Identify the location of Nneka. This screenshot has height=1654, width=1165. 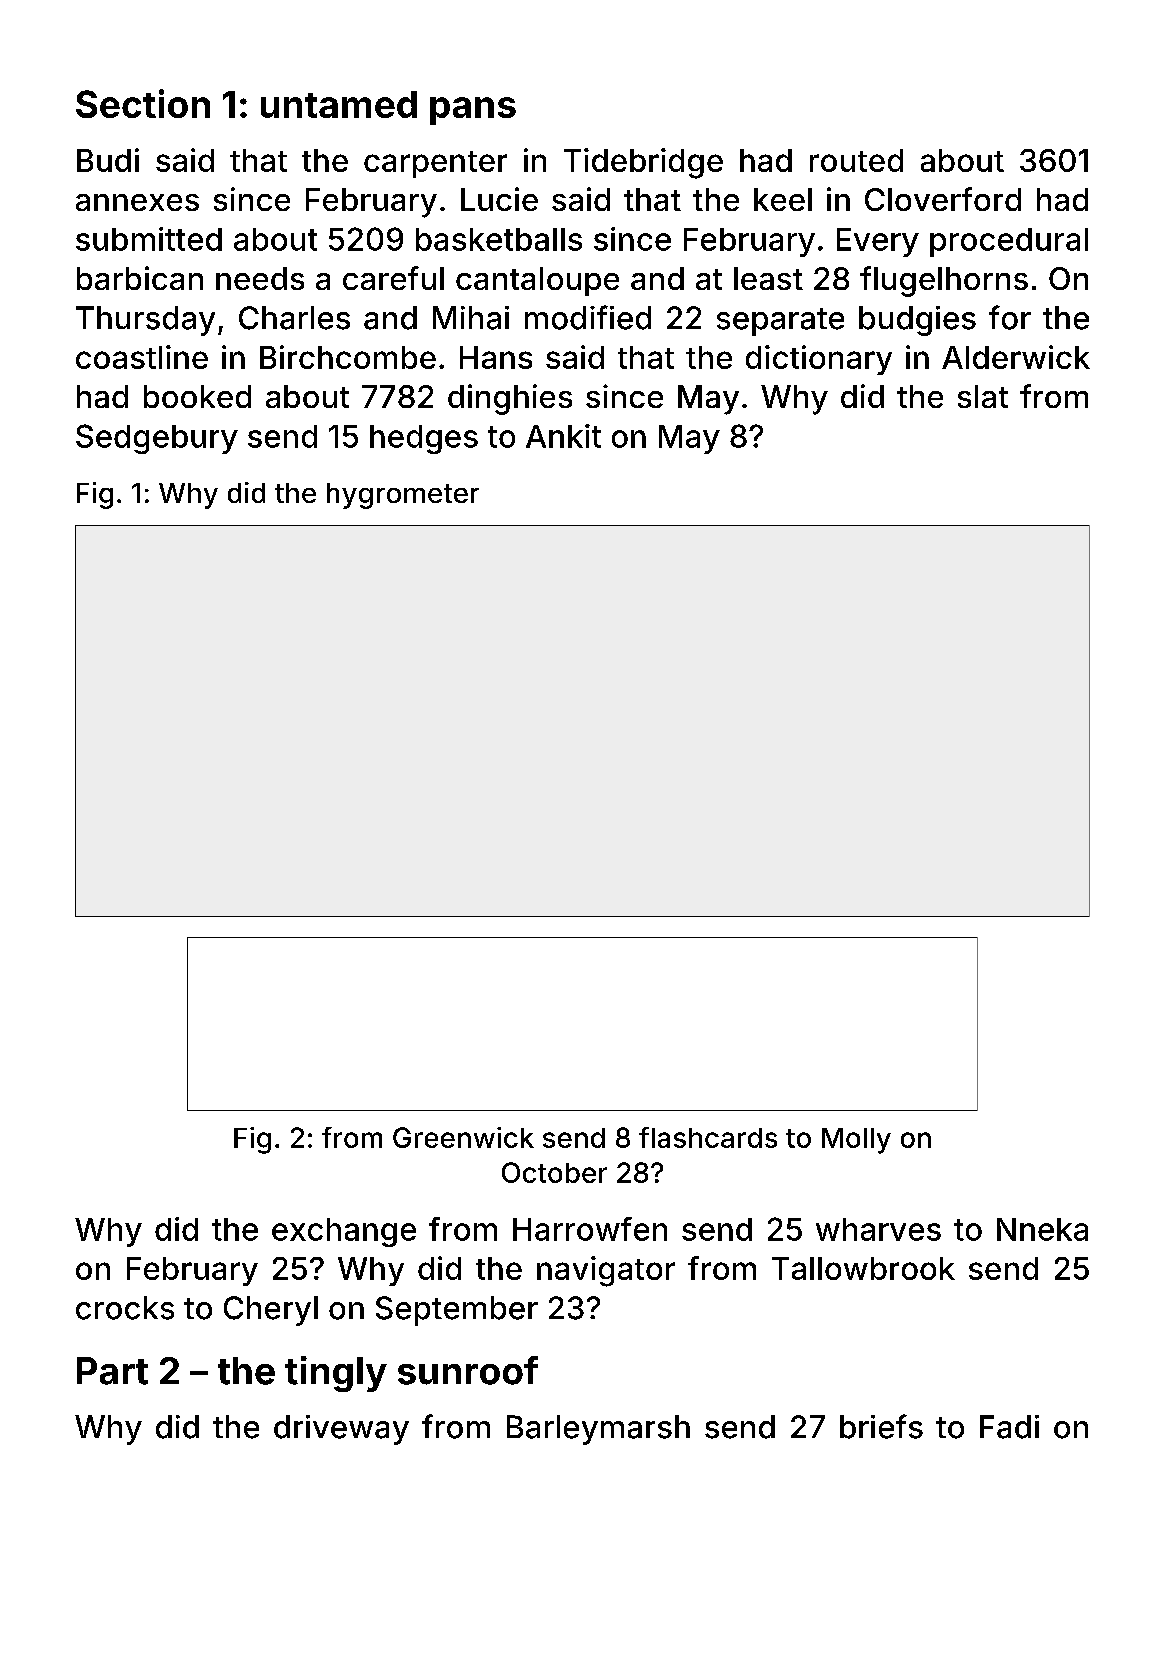
(1042, 1229).
